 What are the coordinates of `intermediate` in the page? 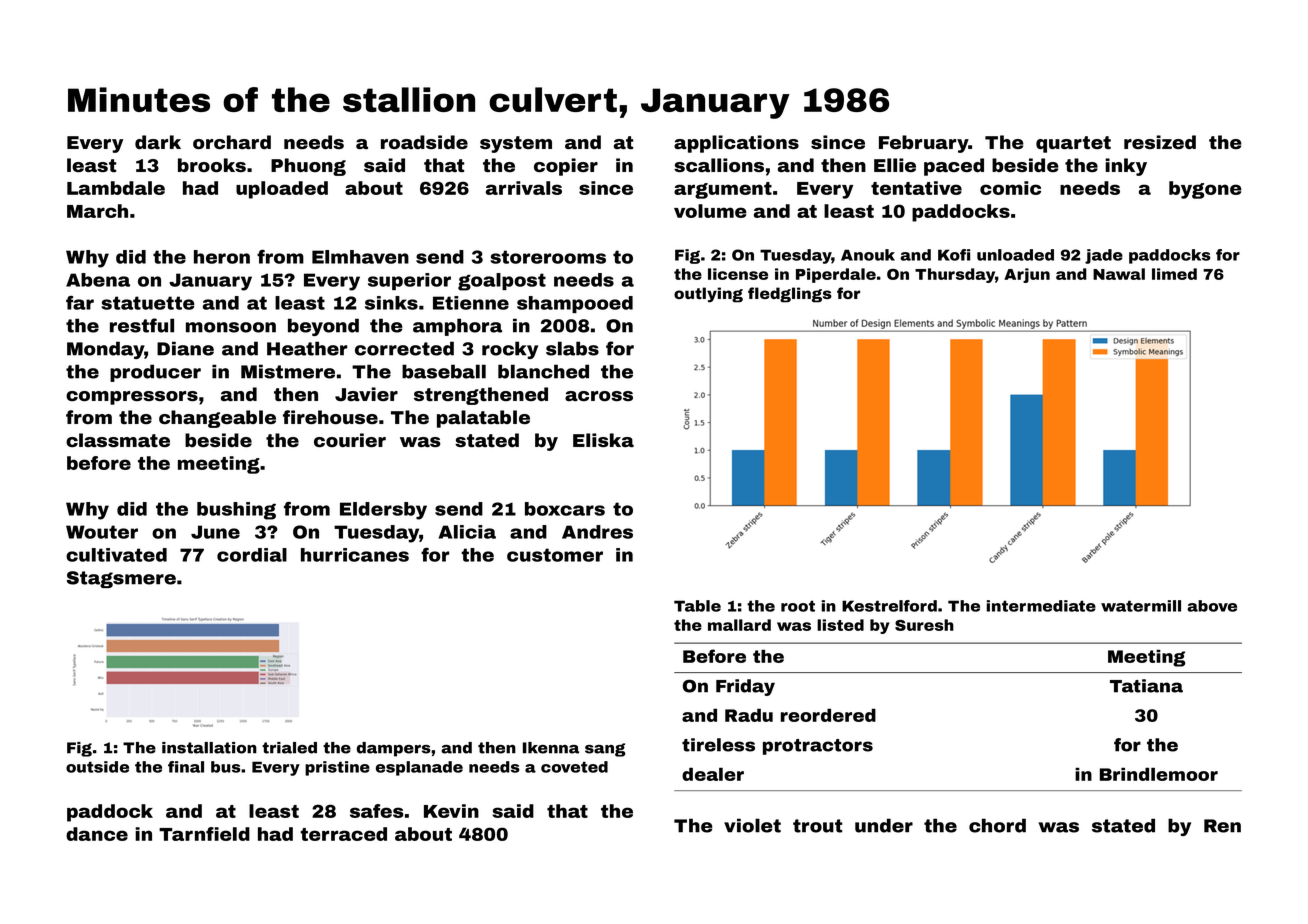 It's located at (1041, 606).
